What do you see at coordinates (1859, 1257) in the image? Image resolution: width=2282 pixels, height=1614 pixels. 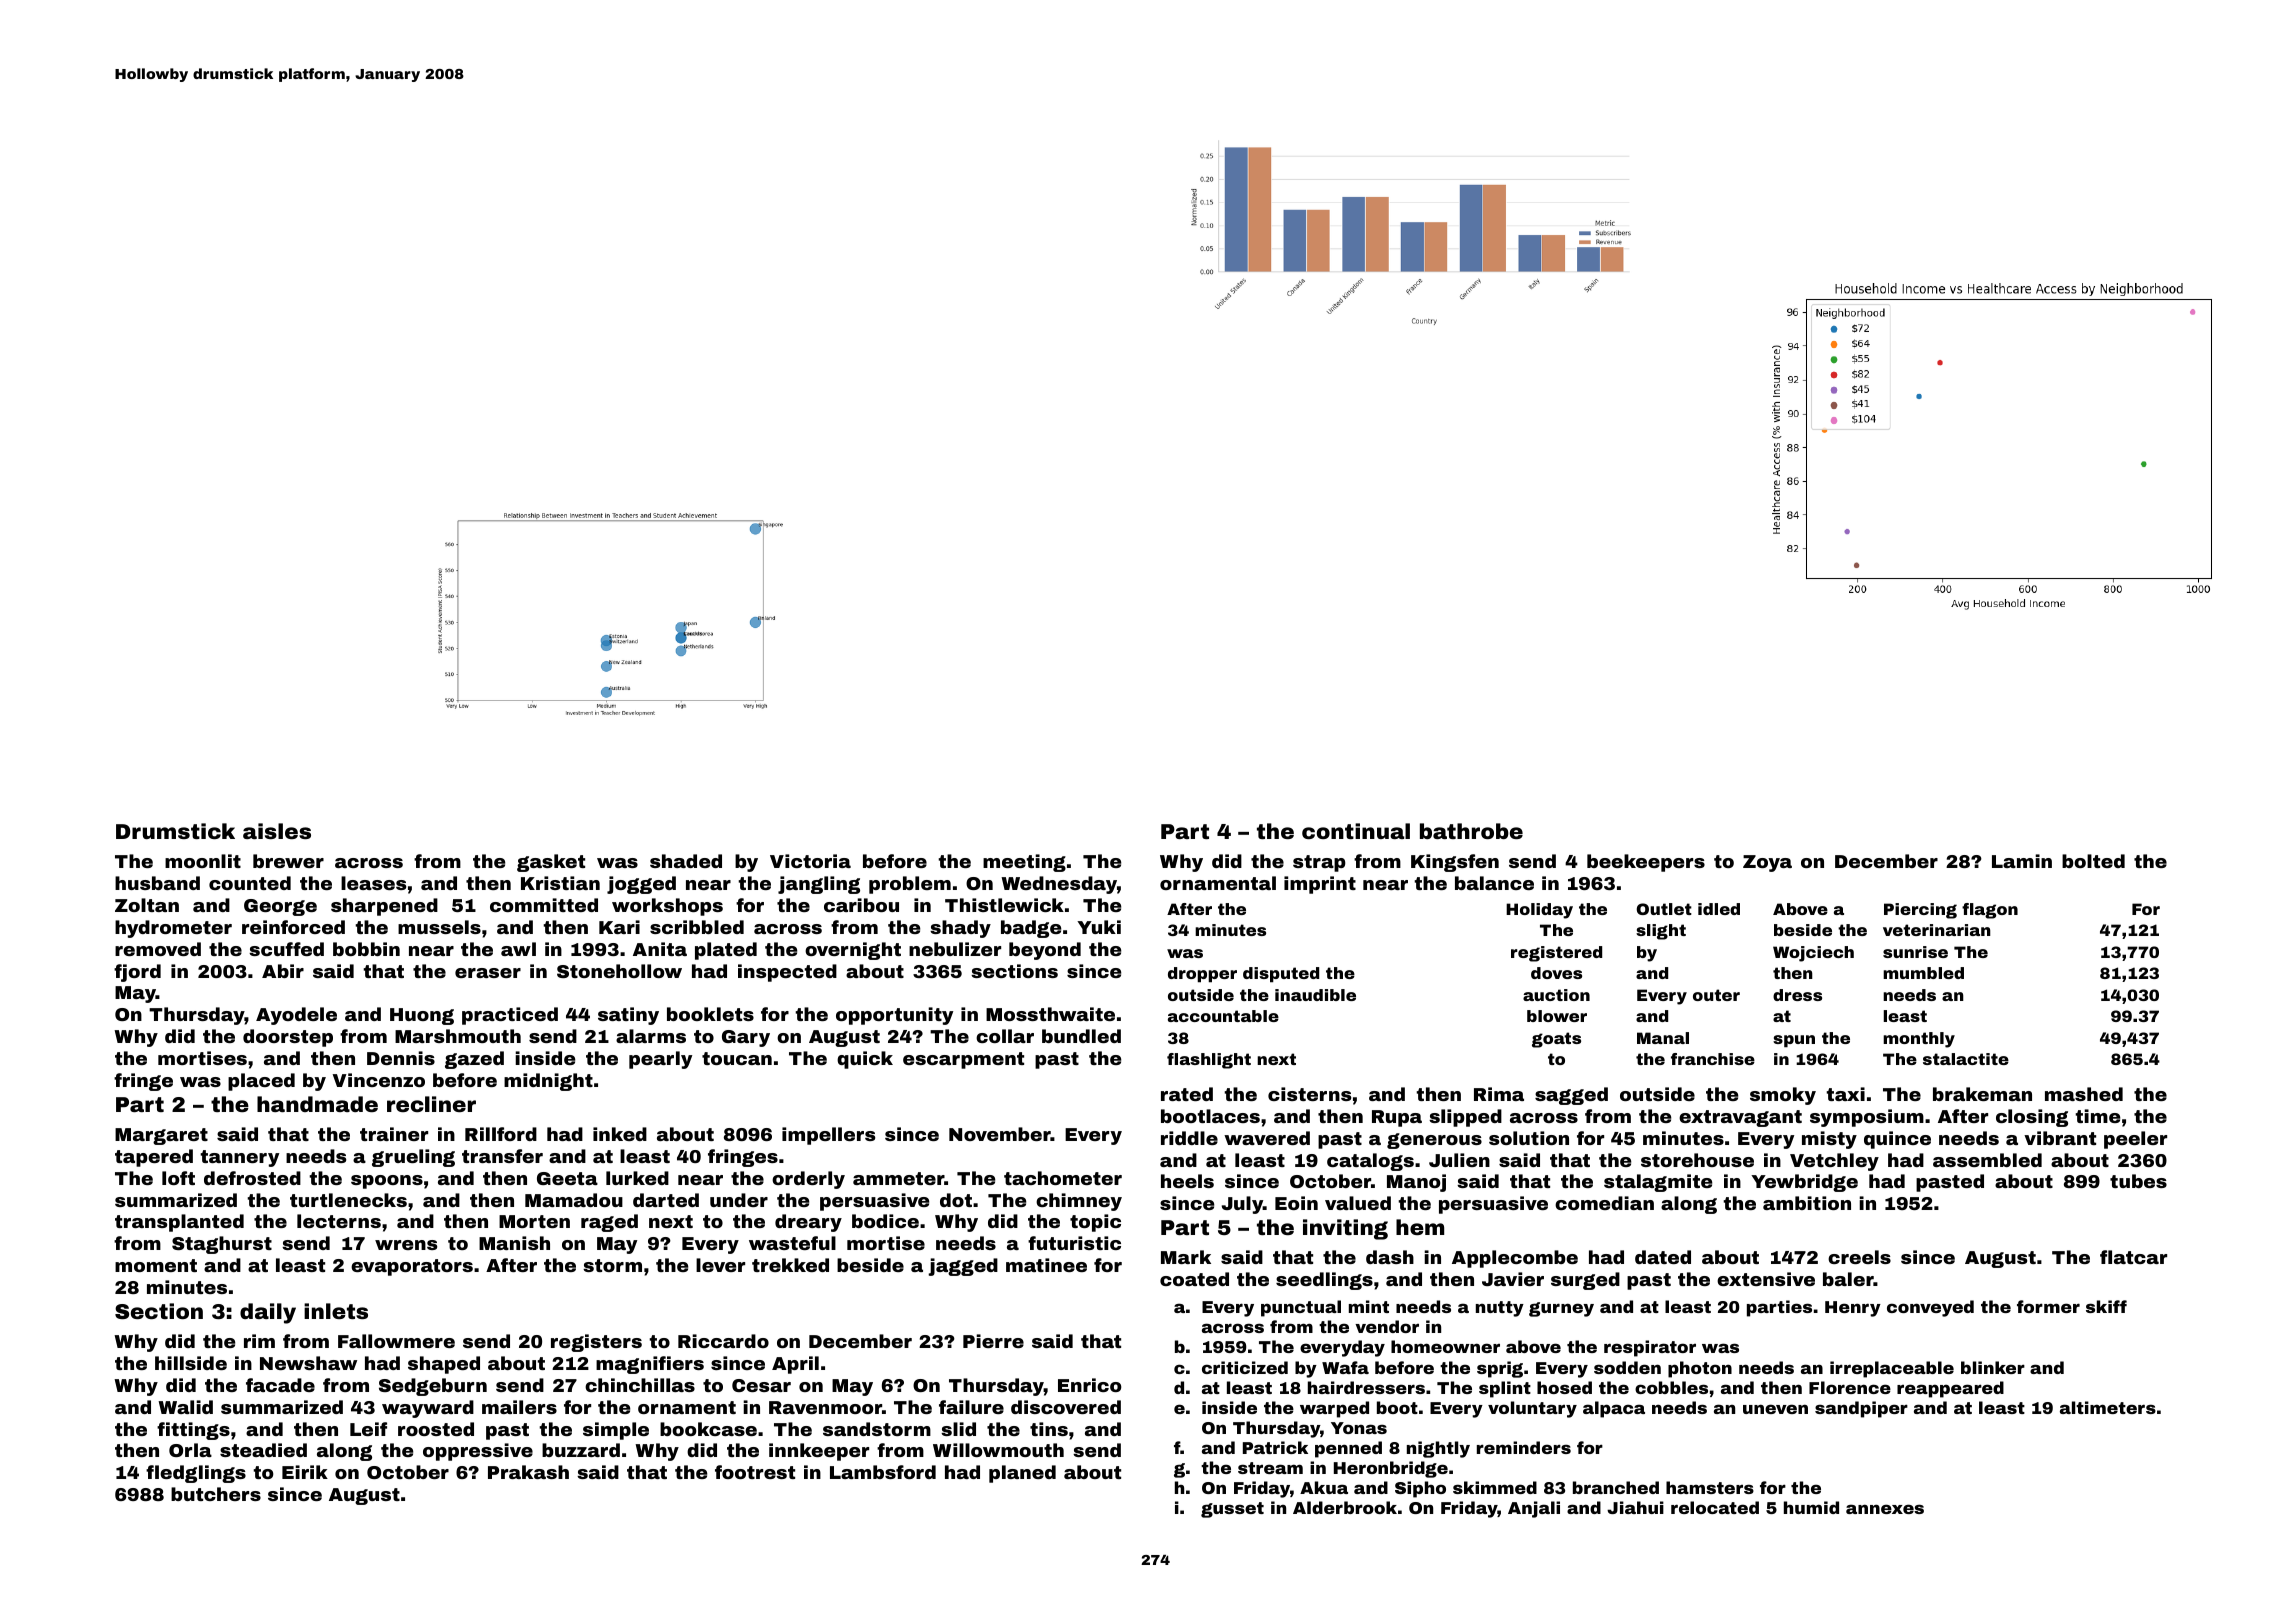 I see `creels` at bounding box center [1859, 1257].
